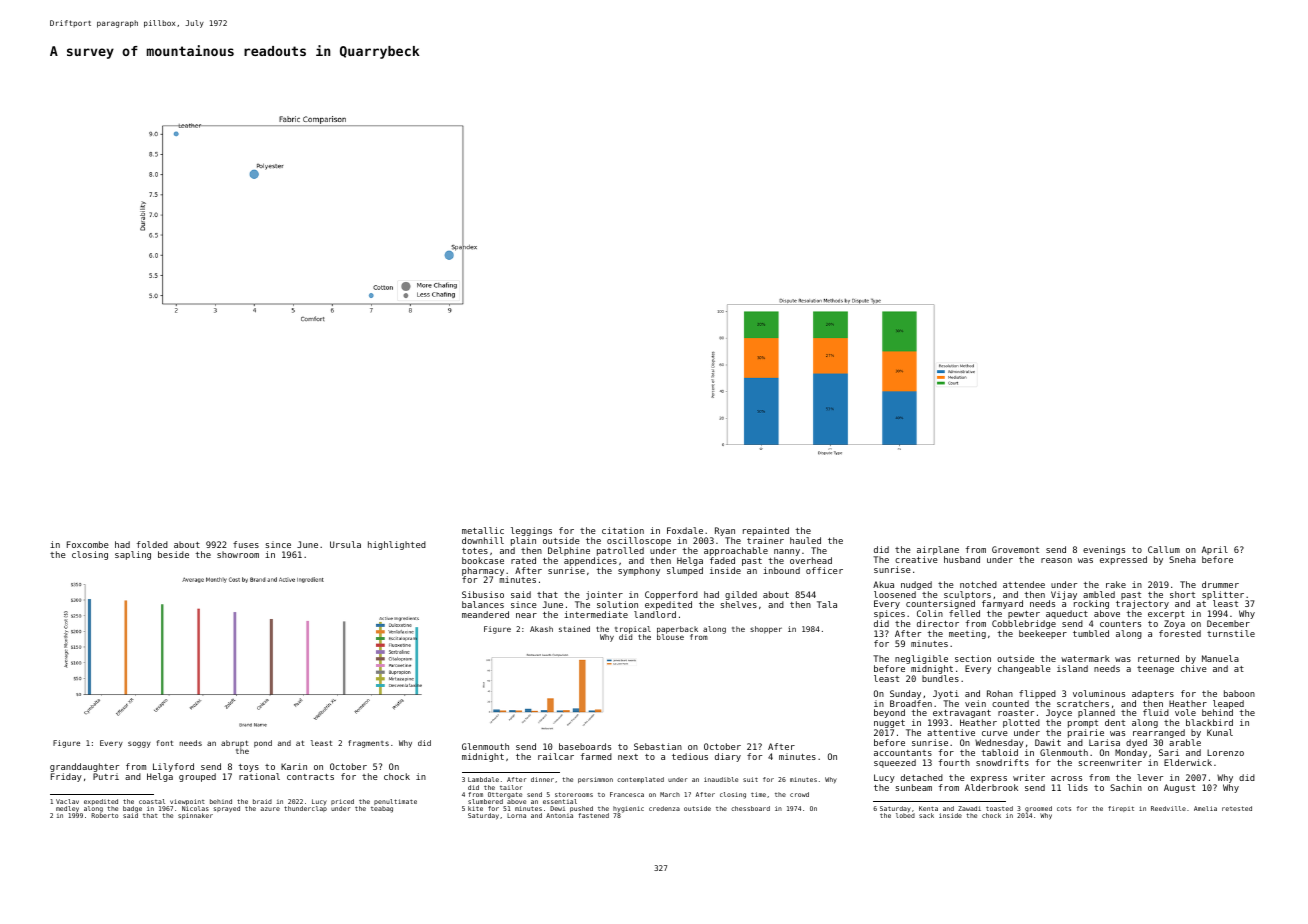 The height and width of the screenshot is (924, 1308). What do you see at coordinates (595, 780) in the screenshot?
I see `persimmon` at bounding box center [595, 780].
